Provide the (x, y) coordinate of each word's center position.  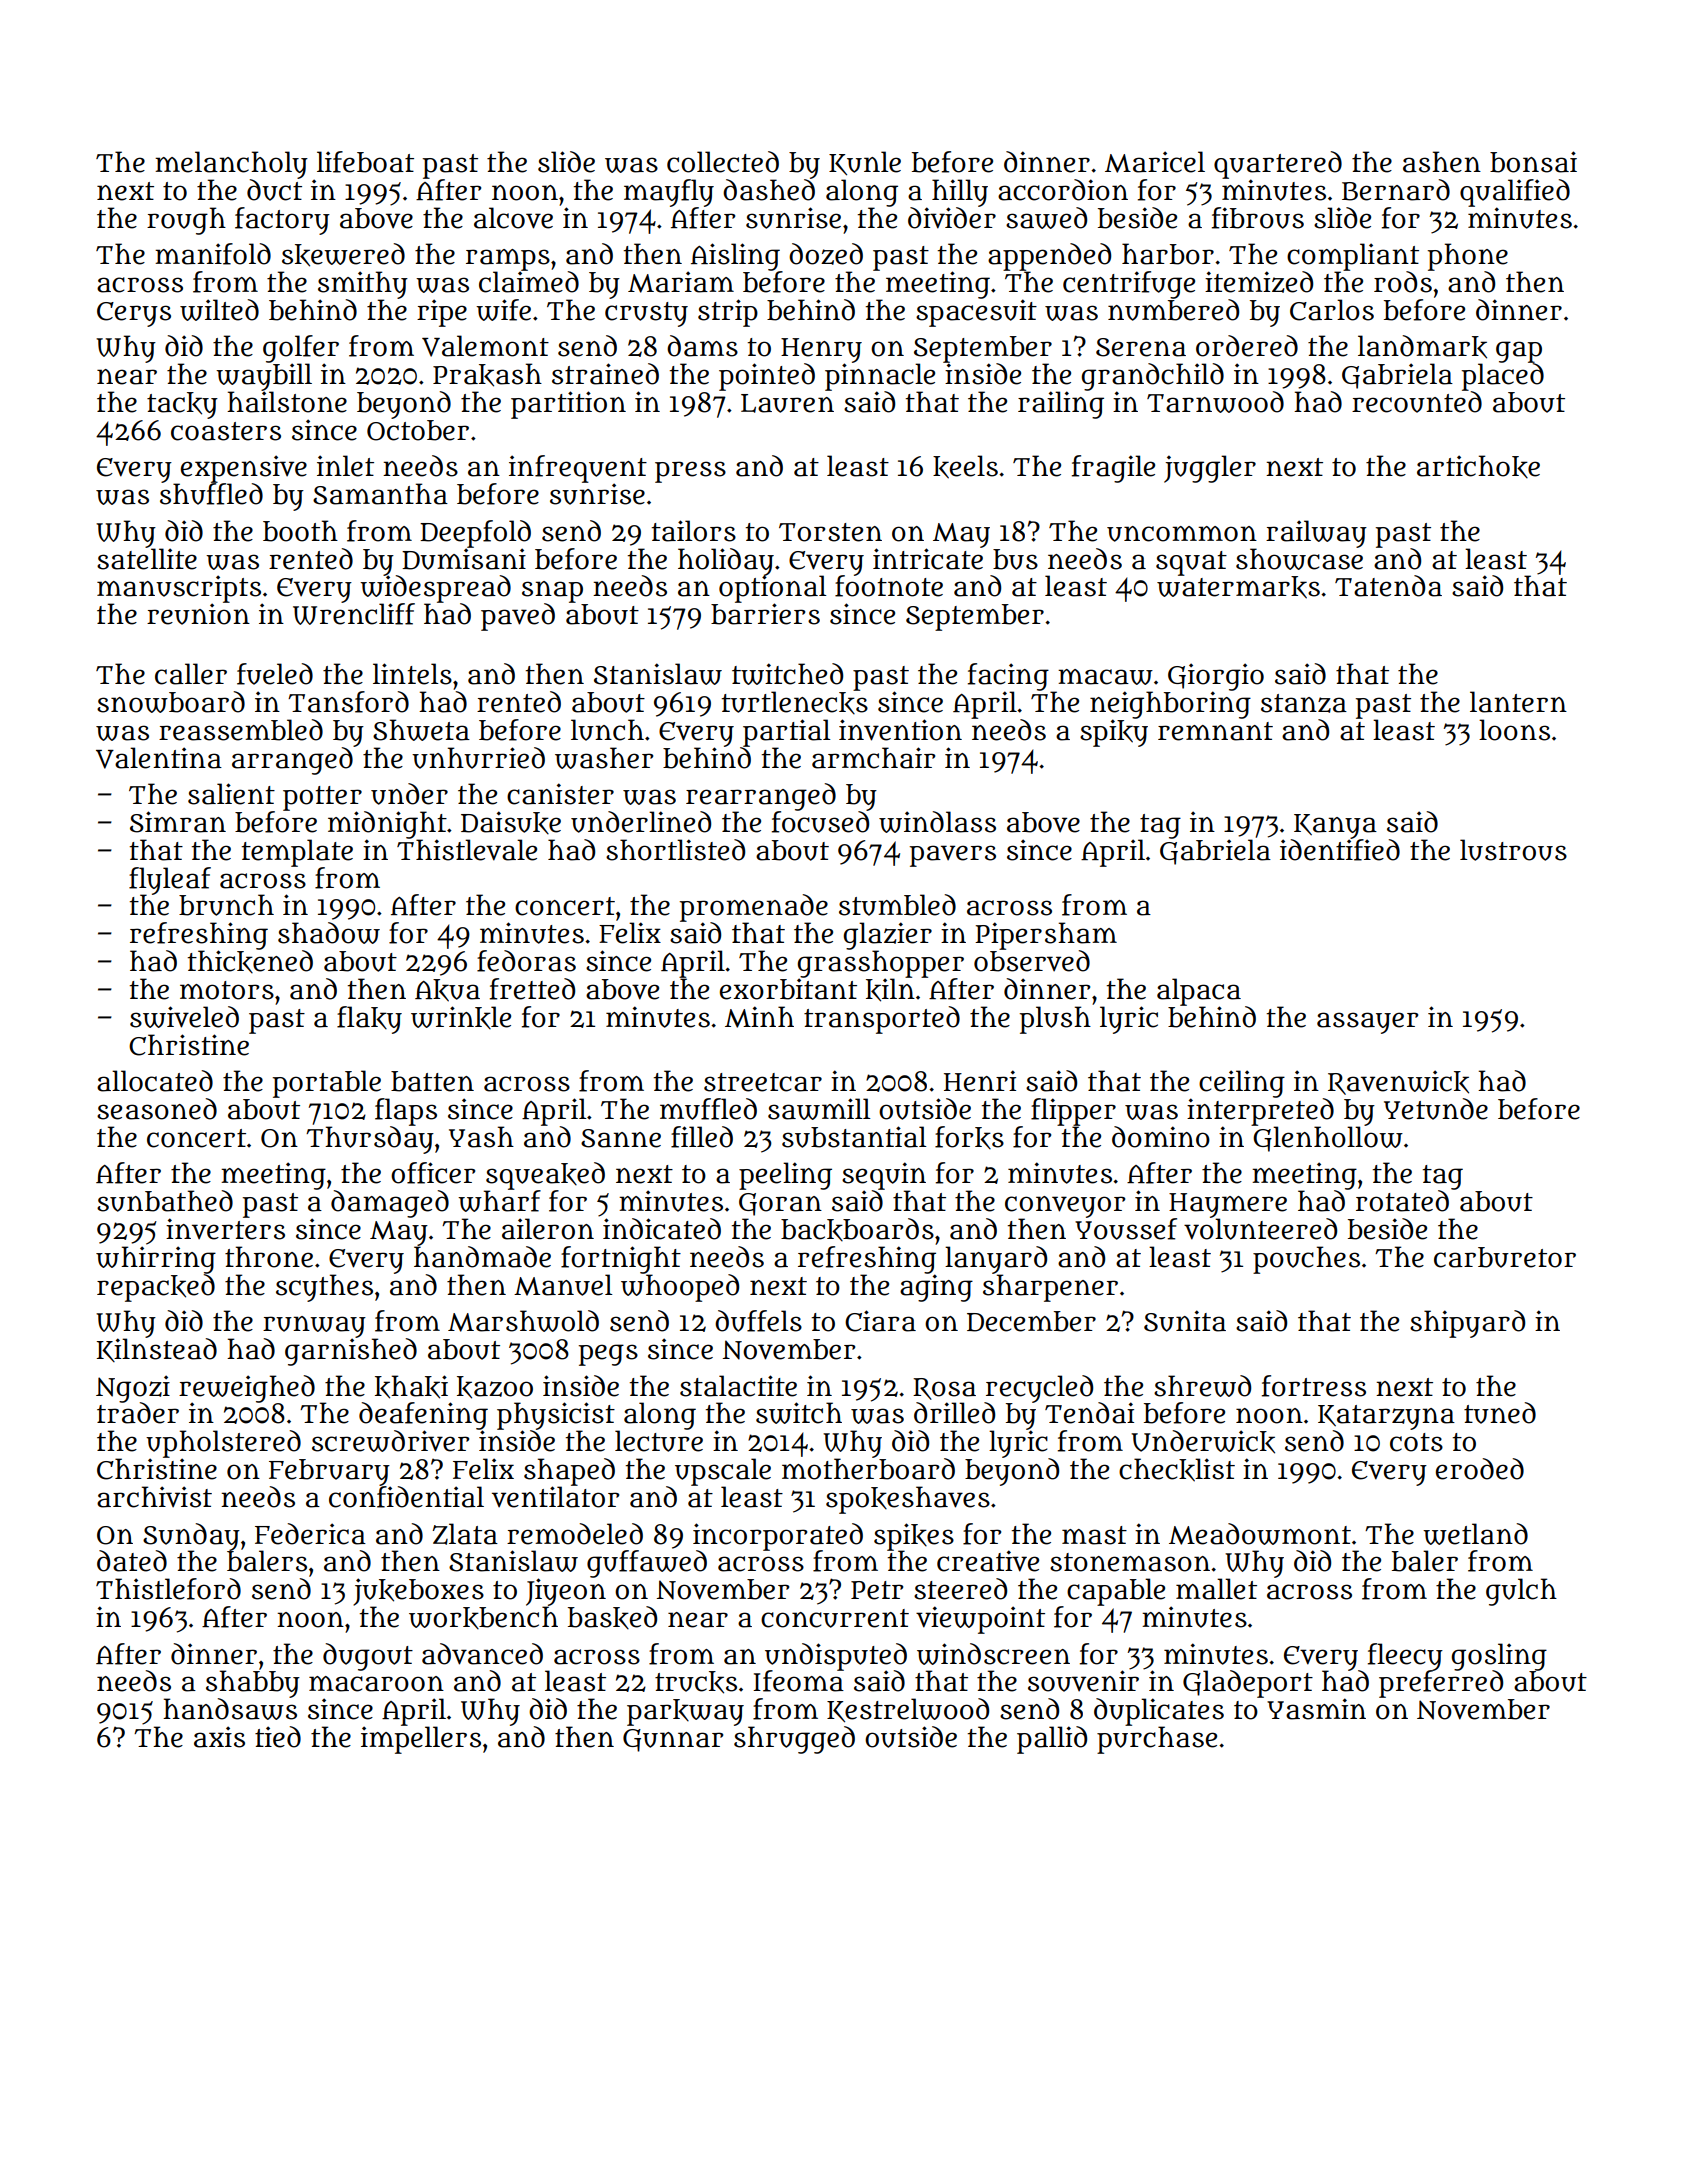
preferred (1441, 1684)
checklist (1177, 1470)
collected (723, 162)
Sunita (1185, 1321)
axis (219, 1737)
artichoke (1478, 466)
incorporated (778, 1536)
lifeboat (365, 162)
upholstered (223, 1444)
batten (432, 1081)
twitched (787, 674)
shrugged (794, 1740)
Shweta (421, 730)
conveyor (1065, 1207)
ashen (1442, 162)
